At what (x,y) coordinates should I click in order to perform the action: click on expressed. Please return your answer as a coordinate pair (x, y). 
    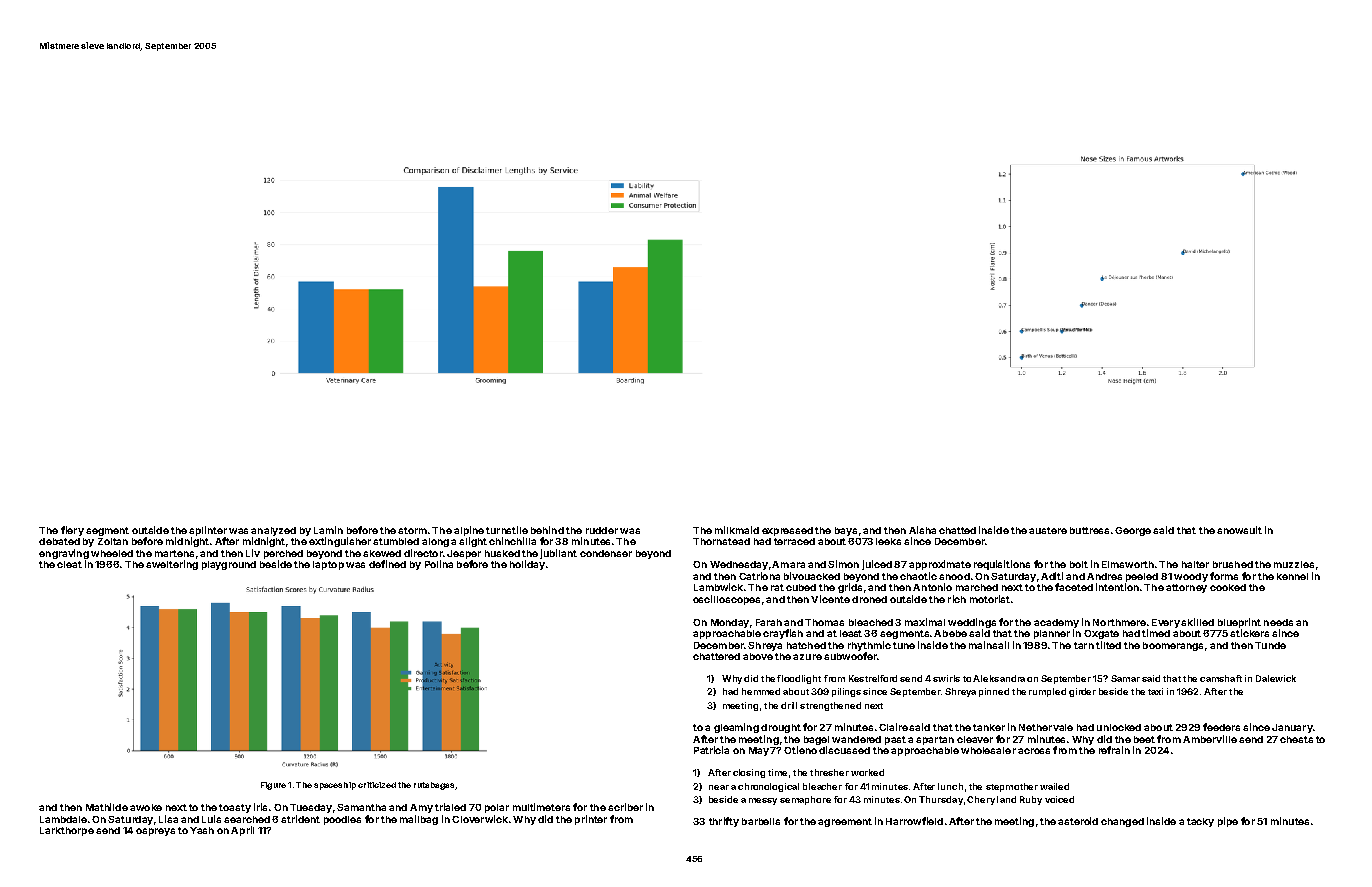
    Looking at the image, I should click on (787, 531).
